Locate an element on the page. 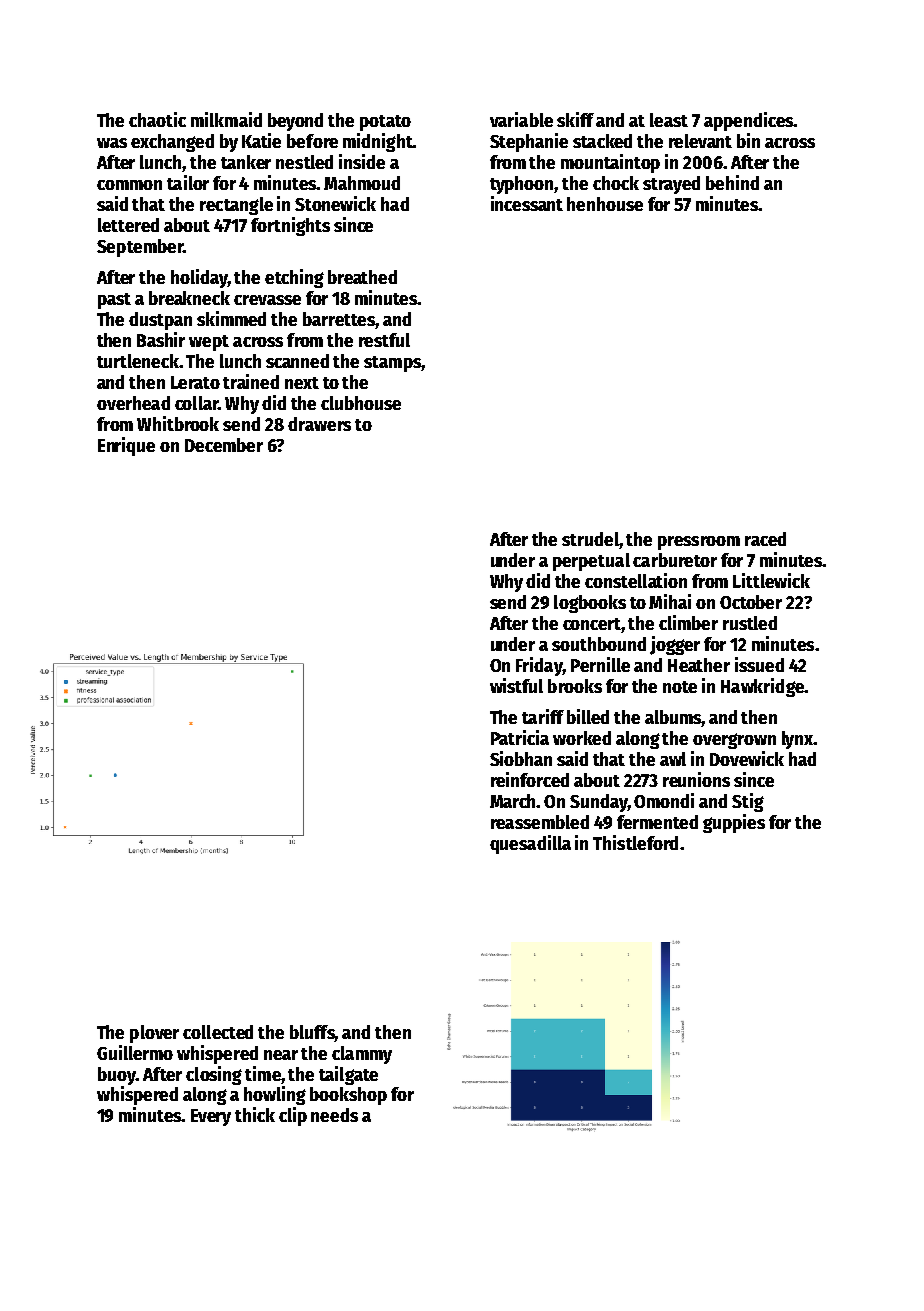 The image size is (924, 1311). billed is located at coordinates (588, 716).
